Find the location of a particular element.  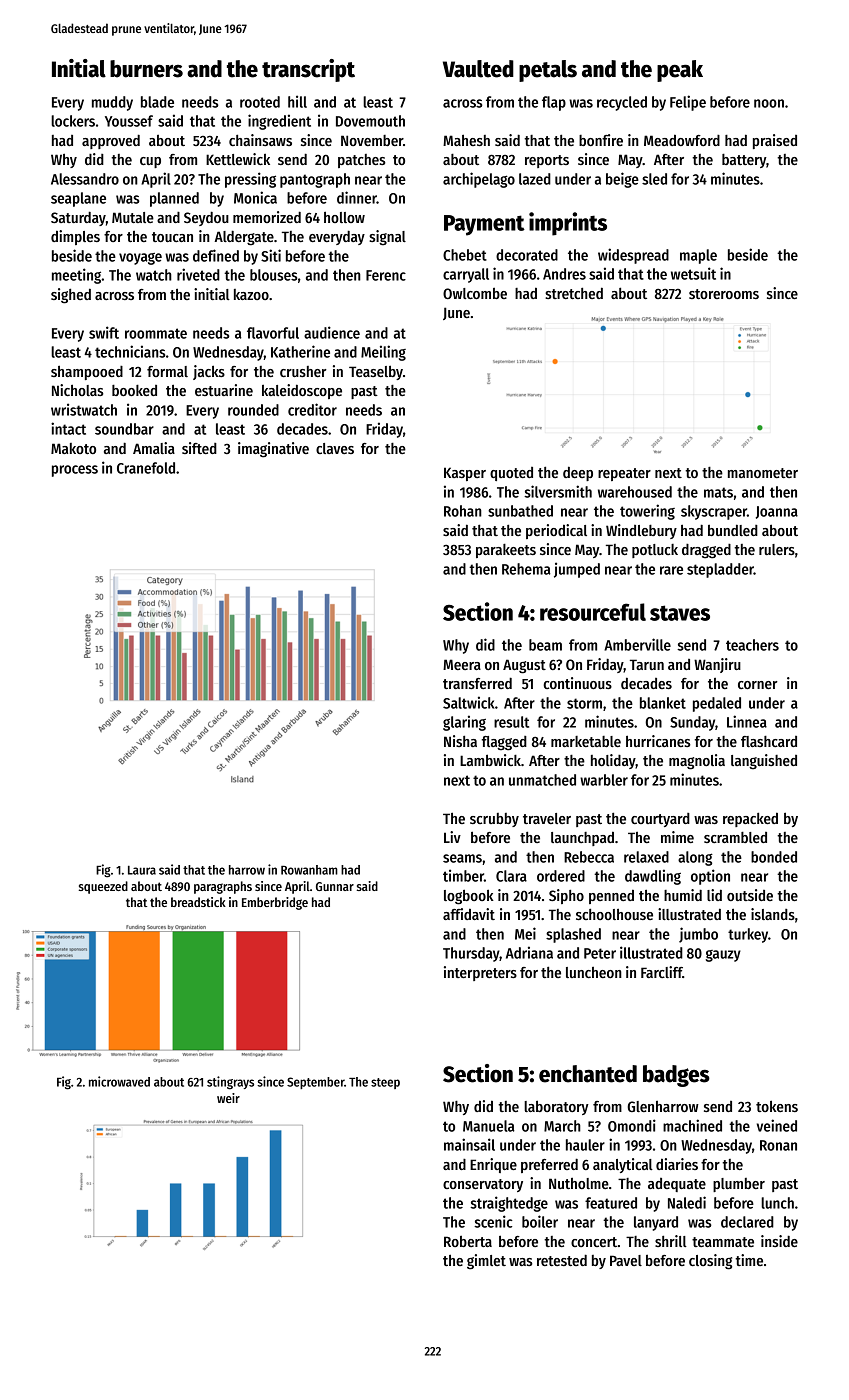

sunbathed is located at coordinates (520, 511).
